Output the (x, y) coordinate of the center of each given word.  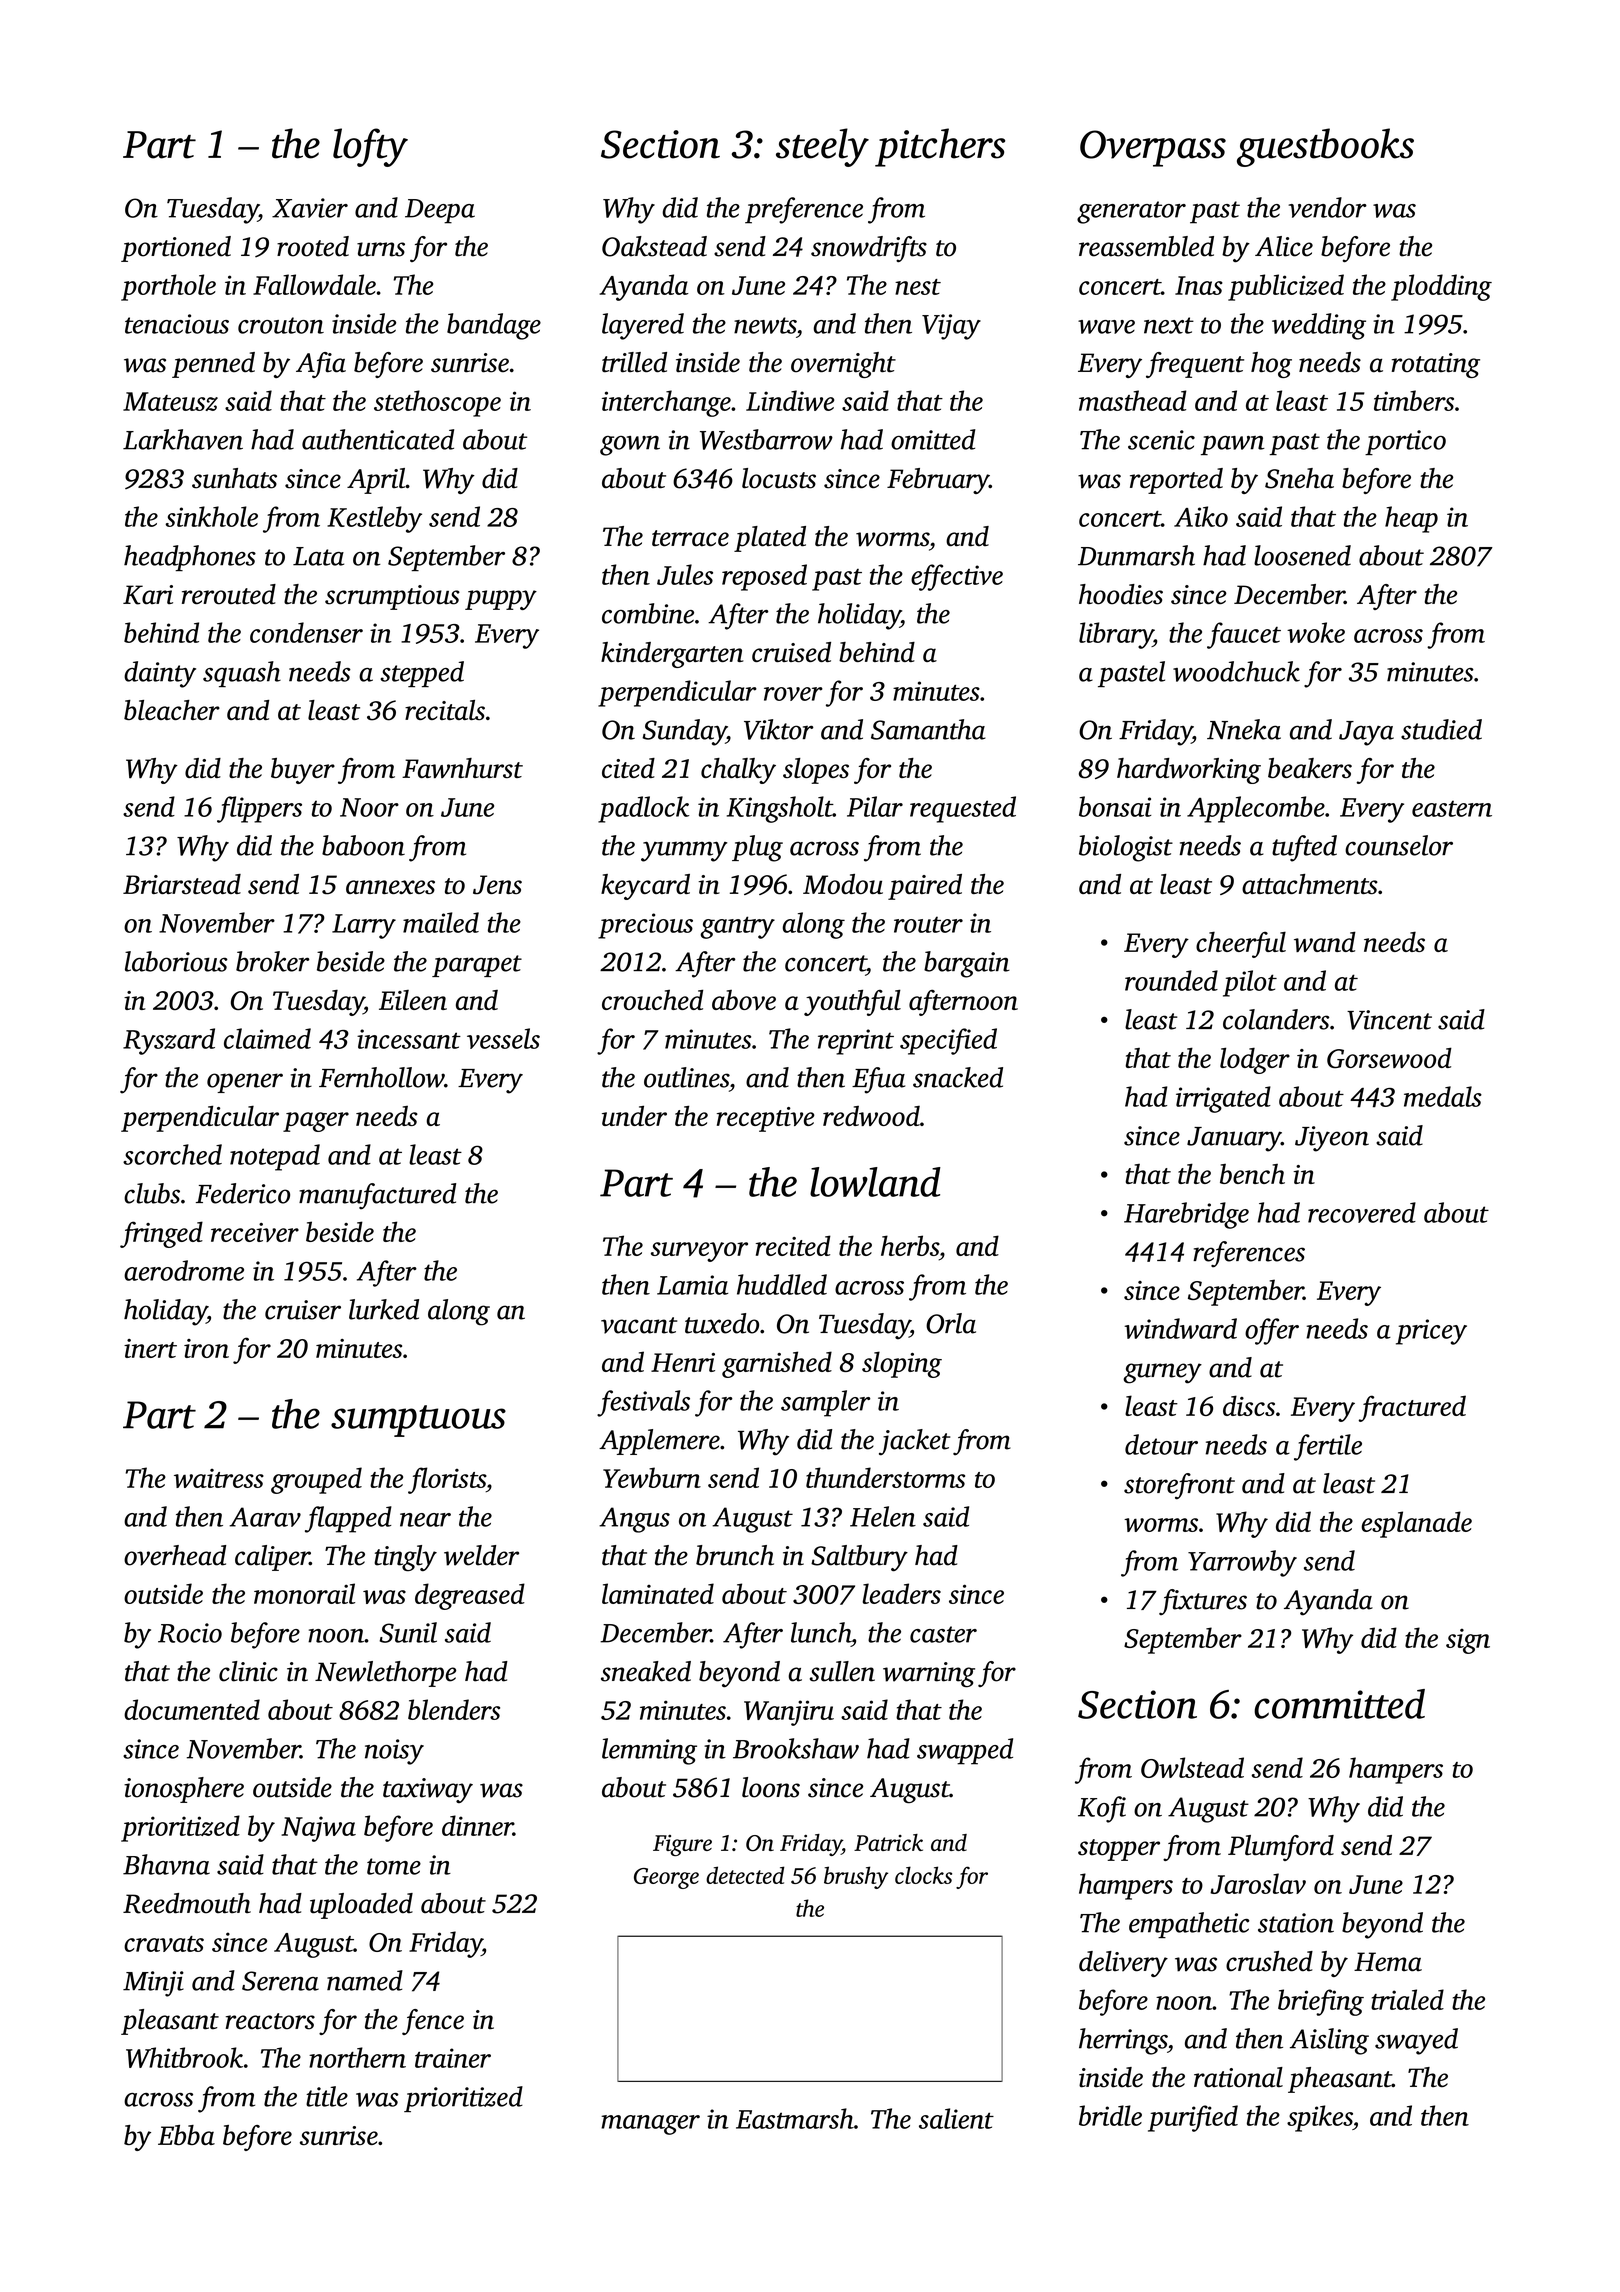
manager (650, 2125)
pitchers (940, 147)
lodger (1255, 1060)
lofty (370, 147)
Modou (843, 884)
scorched (172, 1154)
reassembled (1146, 246)
